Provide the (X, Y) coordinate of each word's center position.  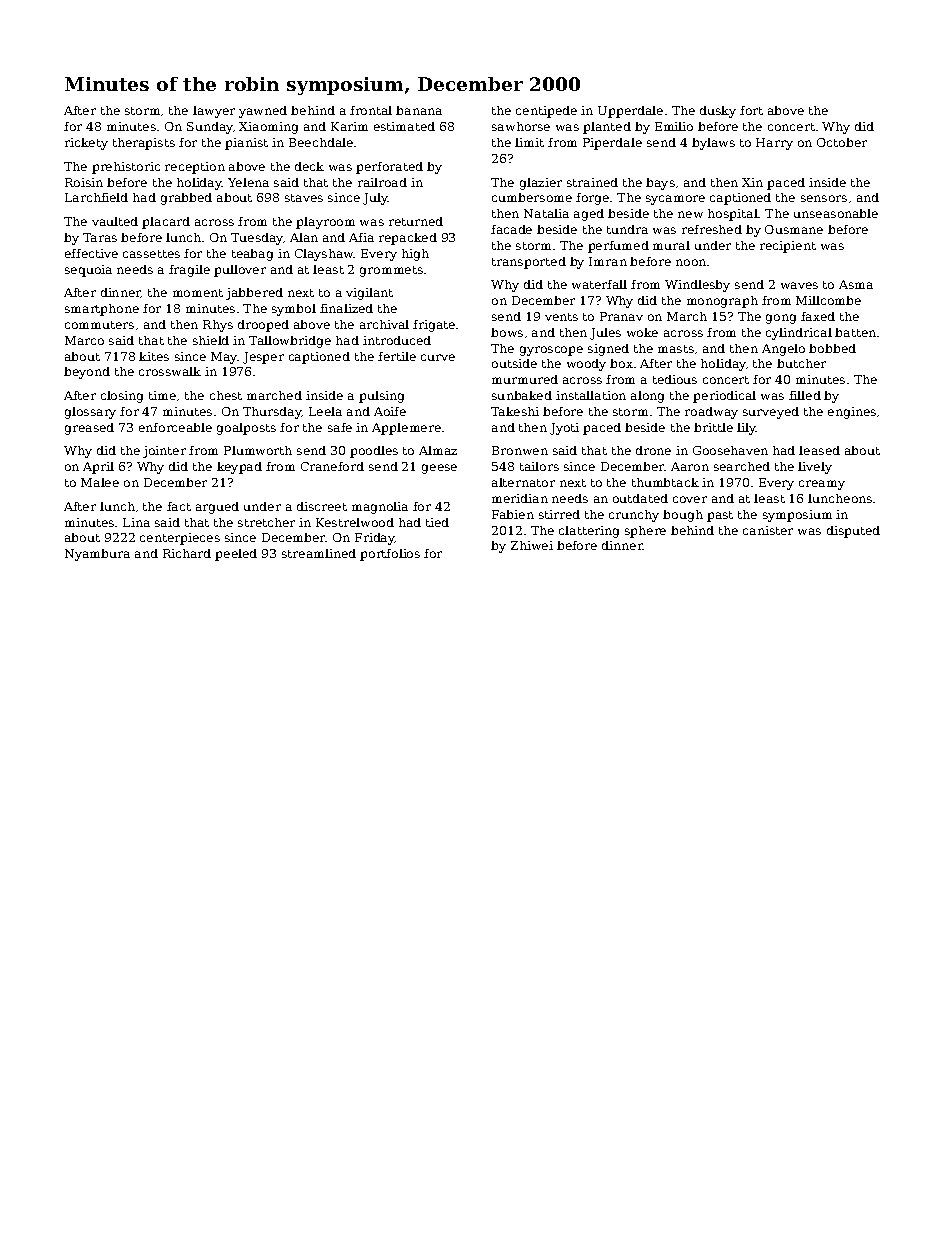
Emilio (674, 126)
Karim (349, 126)
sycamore (675, 200)
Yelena (248, 182)
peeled (236, 555)
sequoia (88, 271)
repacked (408, 239)
